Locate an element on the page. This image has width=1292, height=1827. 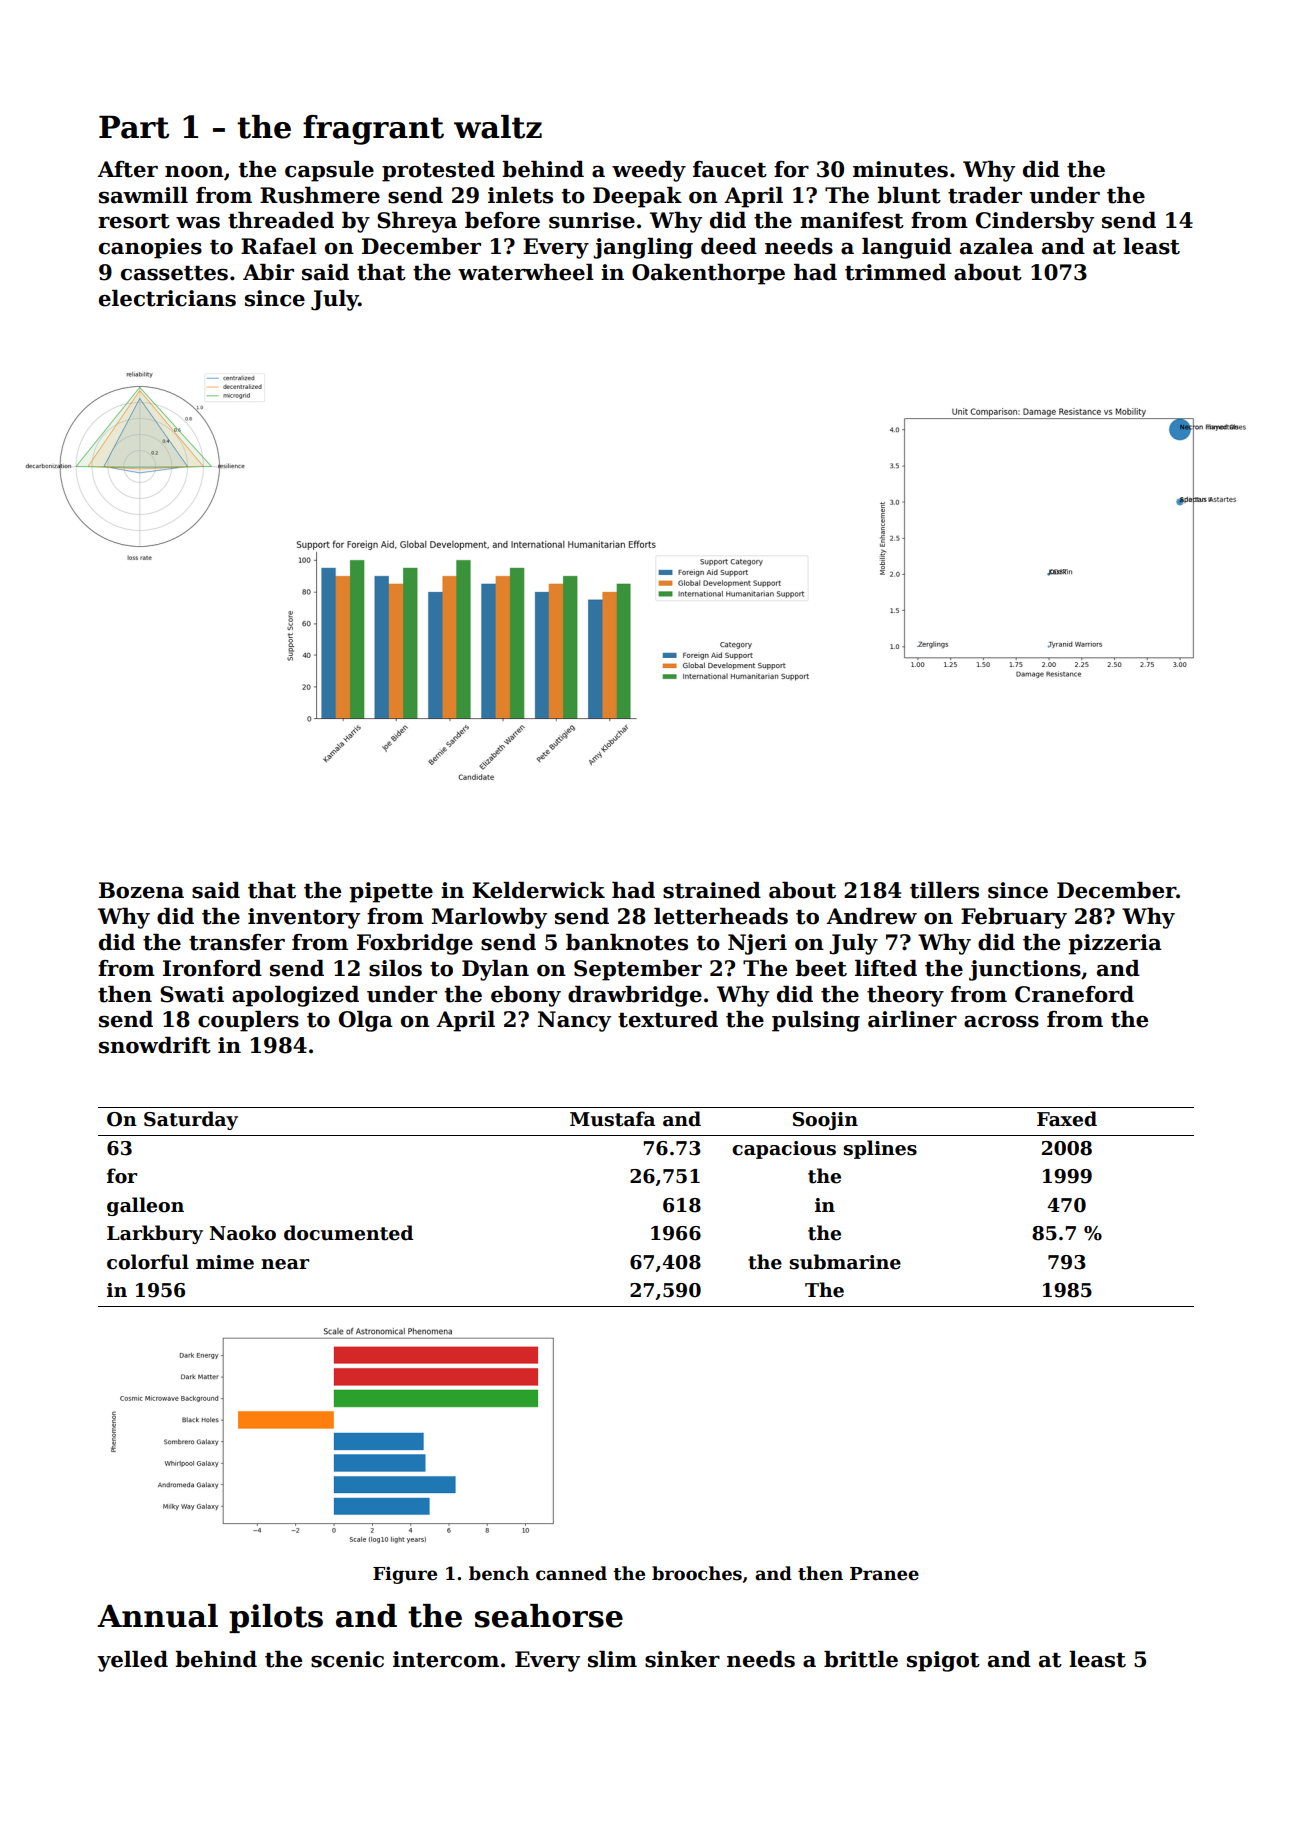
ebony is located at coordinates (526, 996).
